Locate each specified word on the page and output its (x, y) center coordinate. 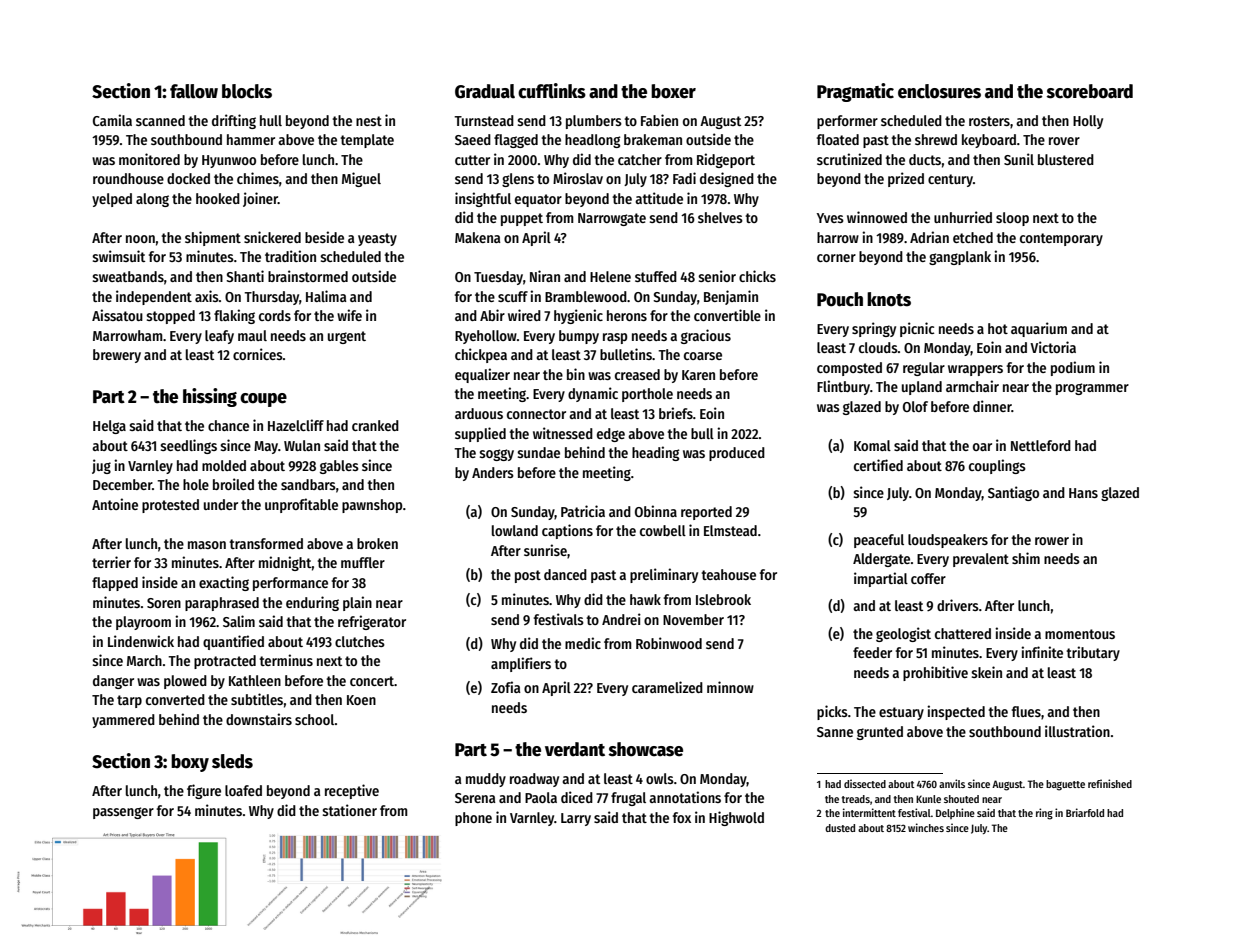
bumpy (579, 337)
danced (565, 574)
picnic (917, 329)
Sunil (1019, 159)
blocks (247, 91)
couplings (997, 466)
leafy (219, 337)
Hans (1083, 493)
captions (567, 531)
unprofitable (301, 505)
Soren (164, 603)
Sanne (835, 732)
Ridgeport (726, 160)
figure (204, 791)
